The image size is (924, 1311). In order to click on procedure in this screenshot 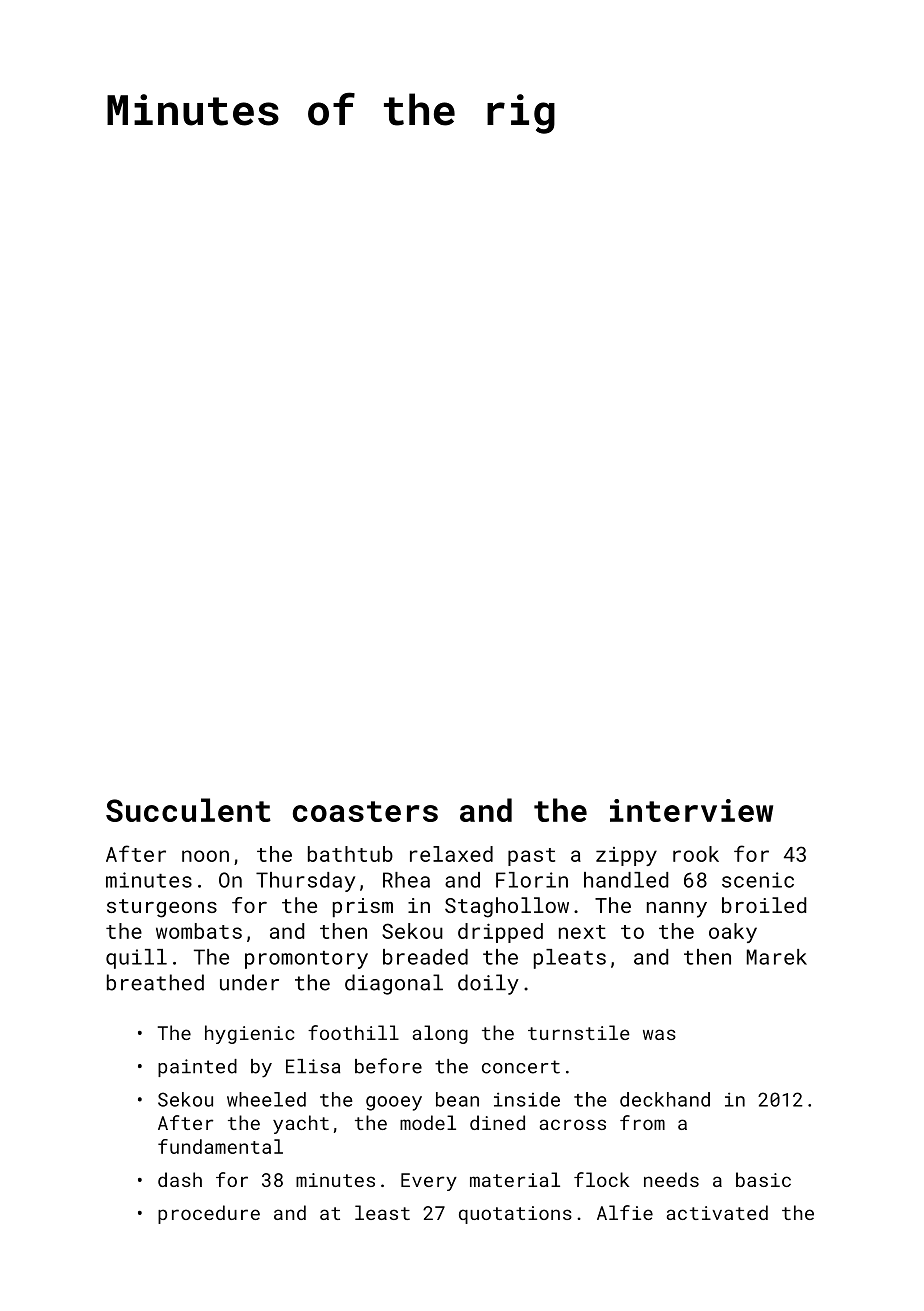, I will do `click(209, 1214)`.
